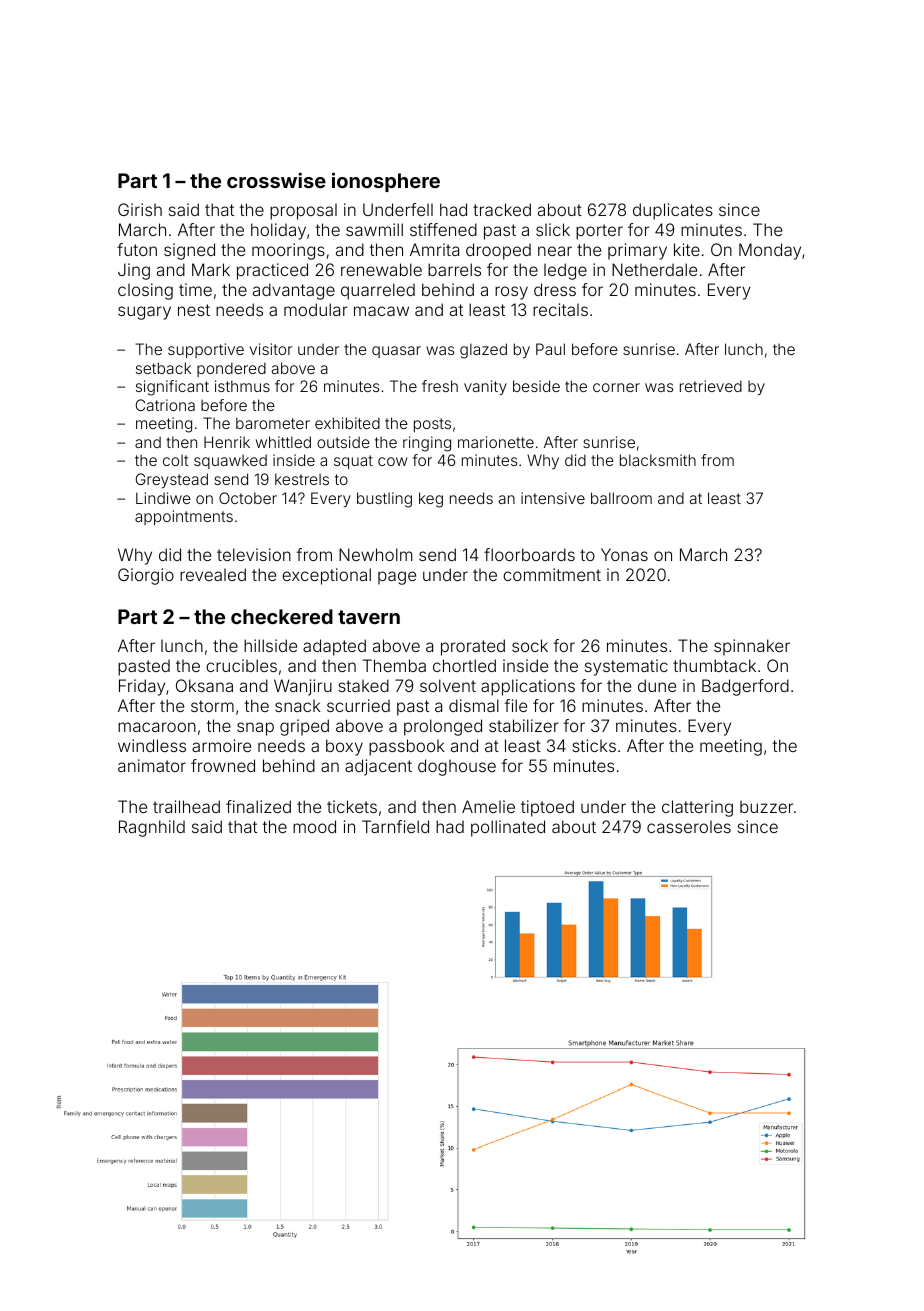 The height and width of the image is (1311, 924). Describe the element at coordinates (326, 576) in the image. I see `exceptional` at that location.
